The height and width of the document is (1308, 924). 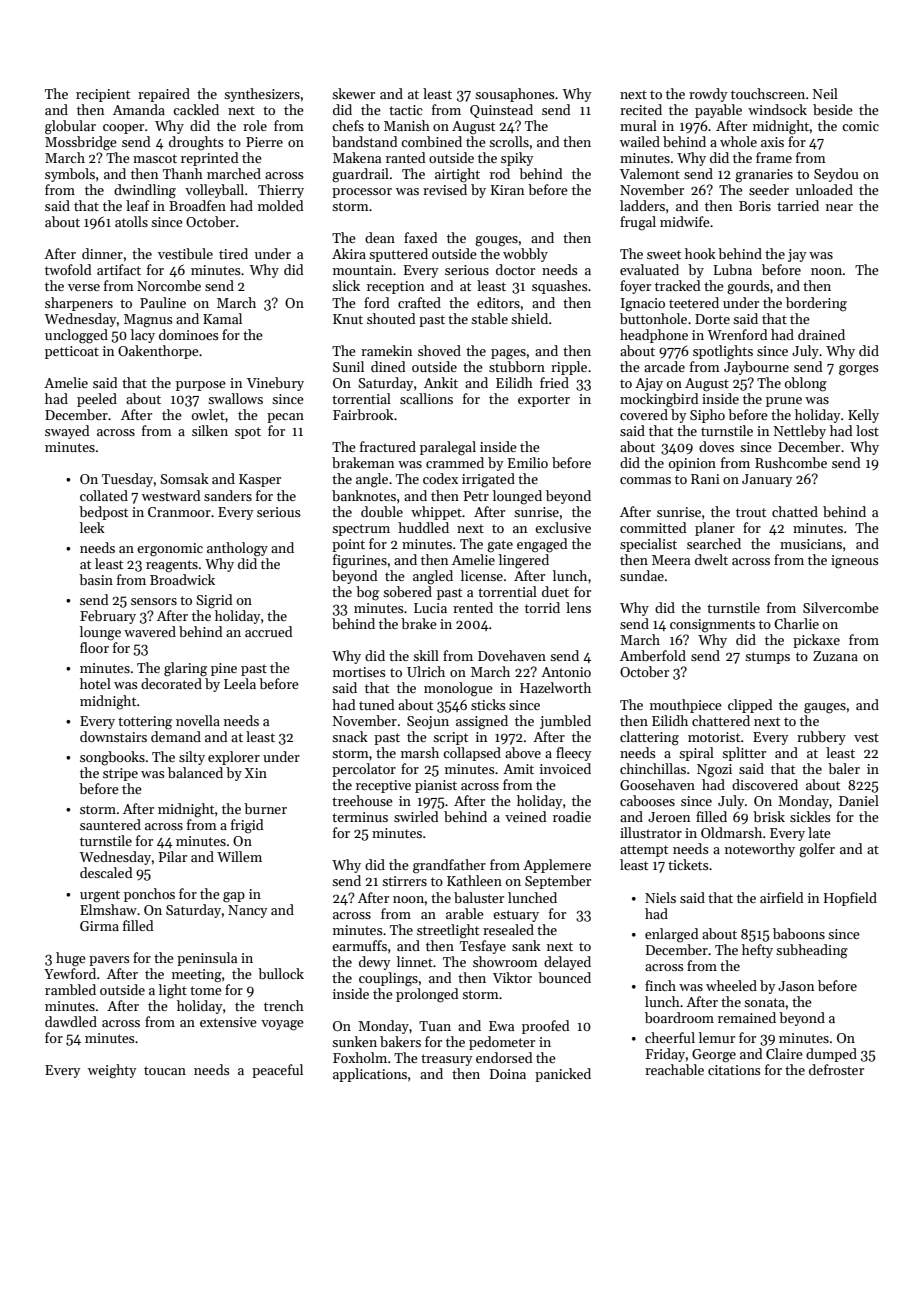 I want to click on February, so click(x=108, y=617).
